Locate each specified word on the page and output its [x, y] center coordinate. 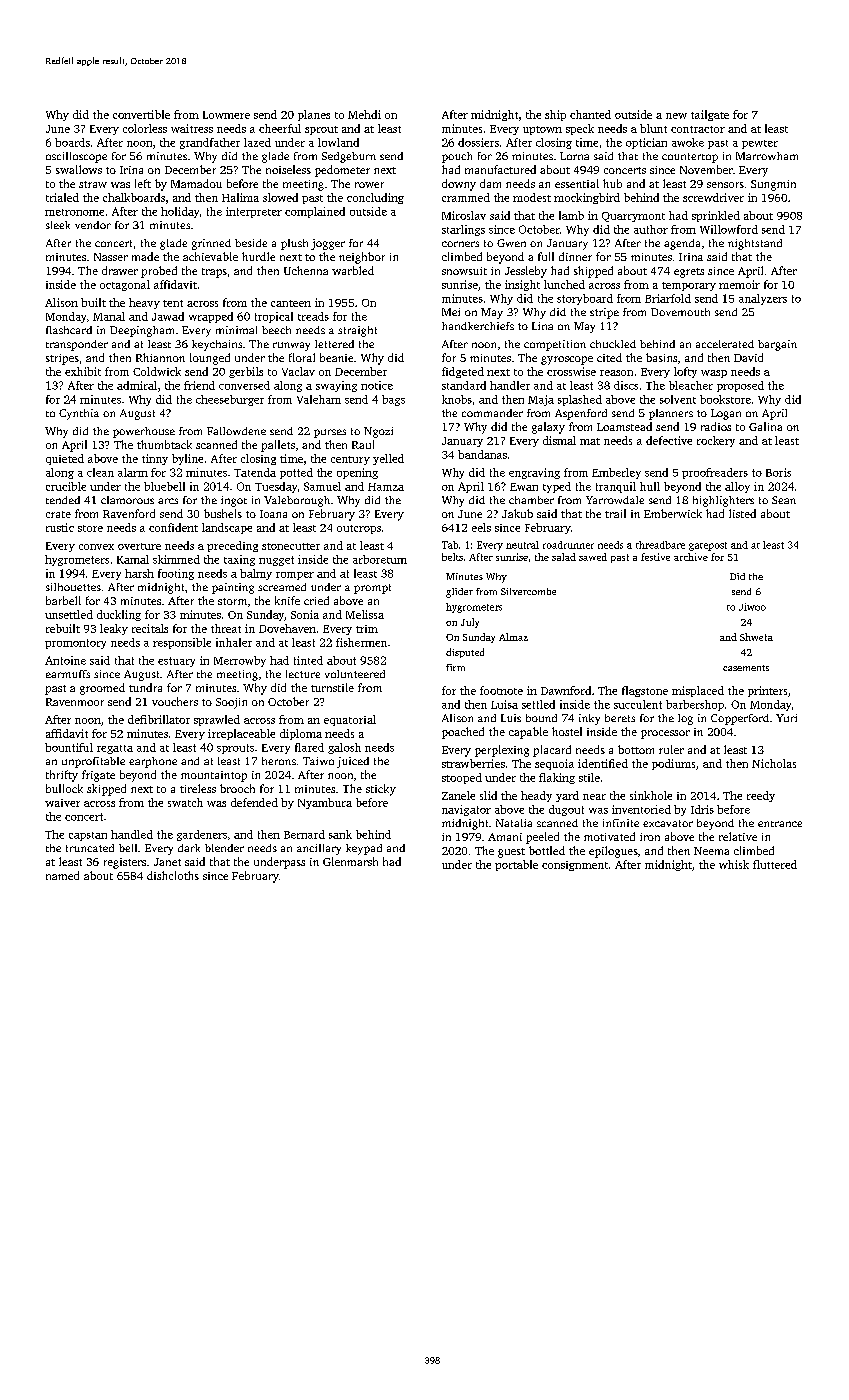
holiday [180, 212]
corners [460, 244]
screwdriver [713, 197]
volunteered [355, 674]
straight [357, 331]
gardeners [202, 835]
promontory [75, 644]
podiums [673, 764]
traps [214, 273]
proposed [740, 386]
